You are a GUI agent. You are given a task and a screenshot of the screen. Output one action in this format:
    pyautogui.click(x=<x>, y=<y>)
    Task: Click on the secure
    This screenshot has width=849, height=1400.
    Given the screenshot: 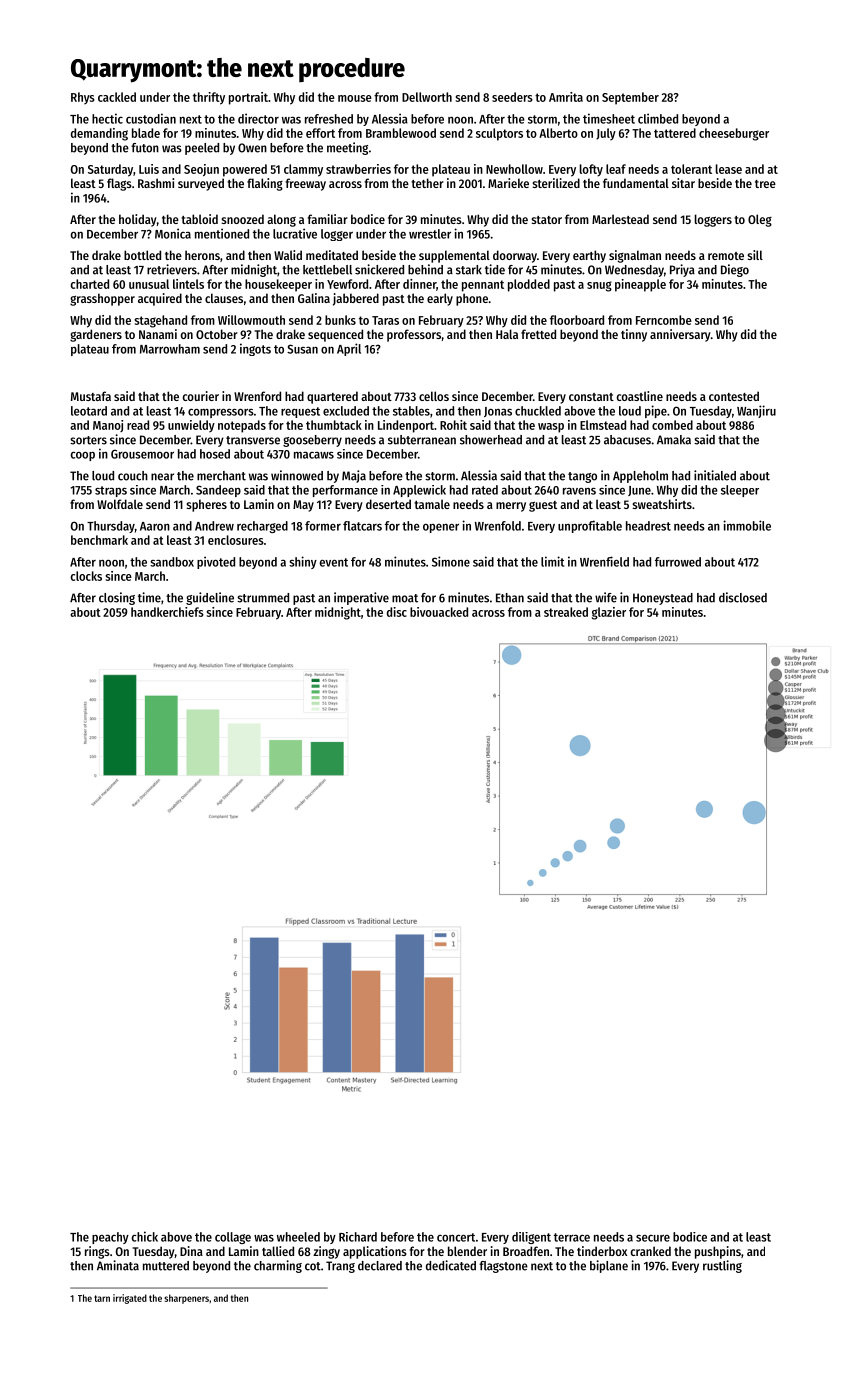 What is the action you would take?
    pyautogui.click(x=653, y=1238)
